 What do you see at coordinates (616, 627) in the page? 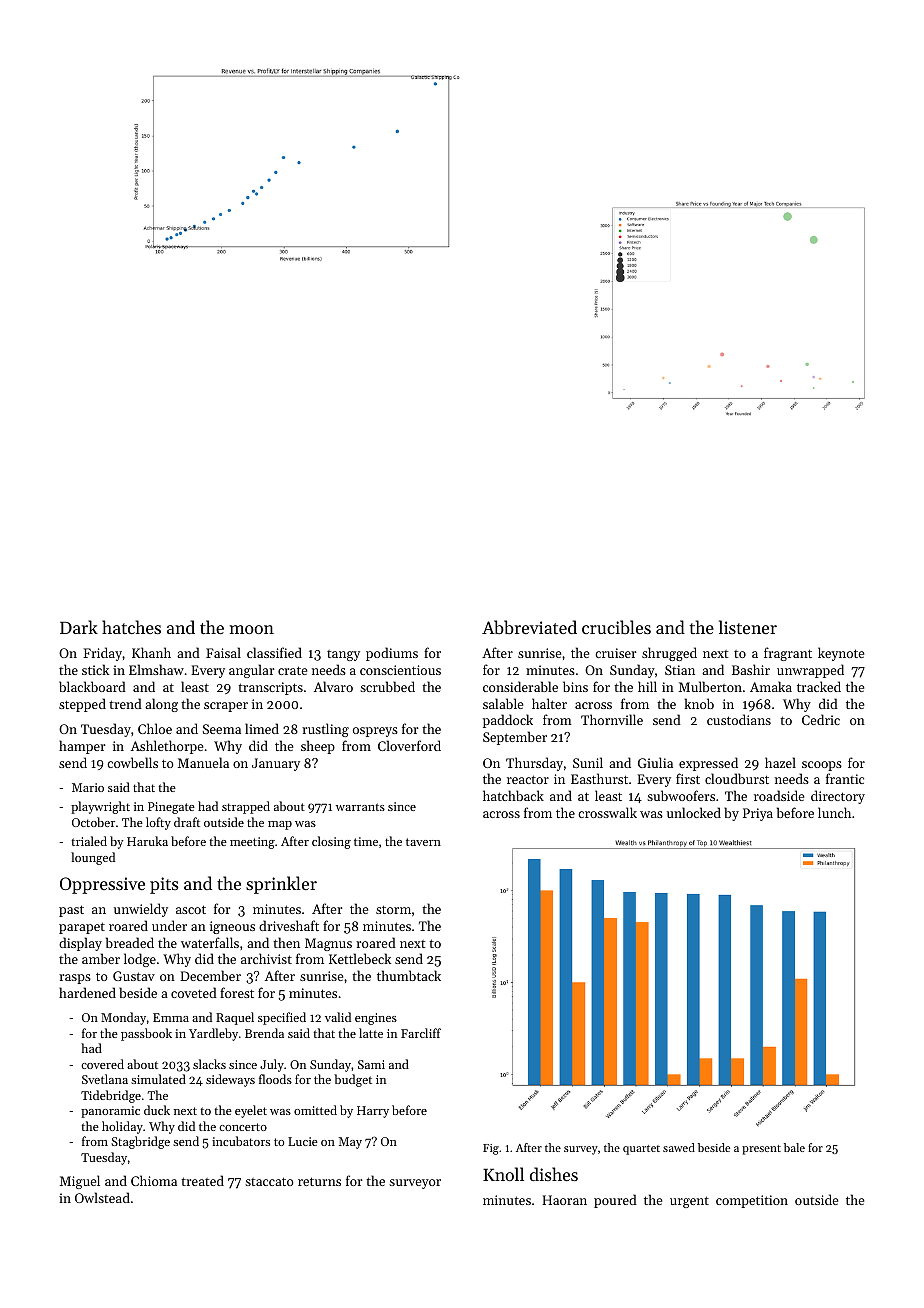
I see `crucibles` at bounding box center [616, 627].
